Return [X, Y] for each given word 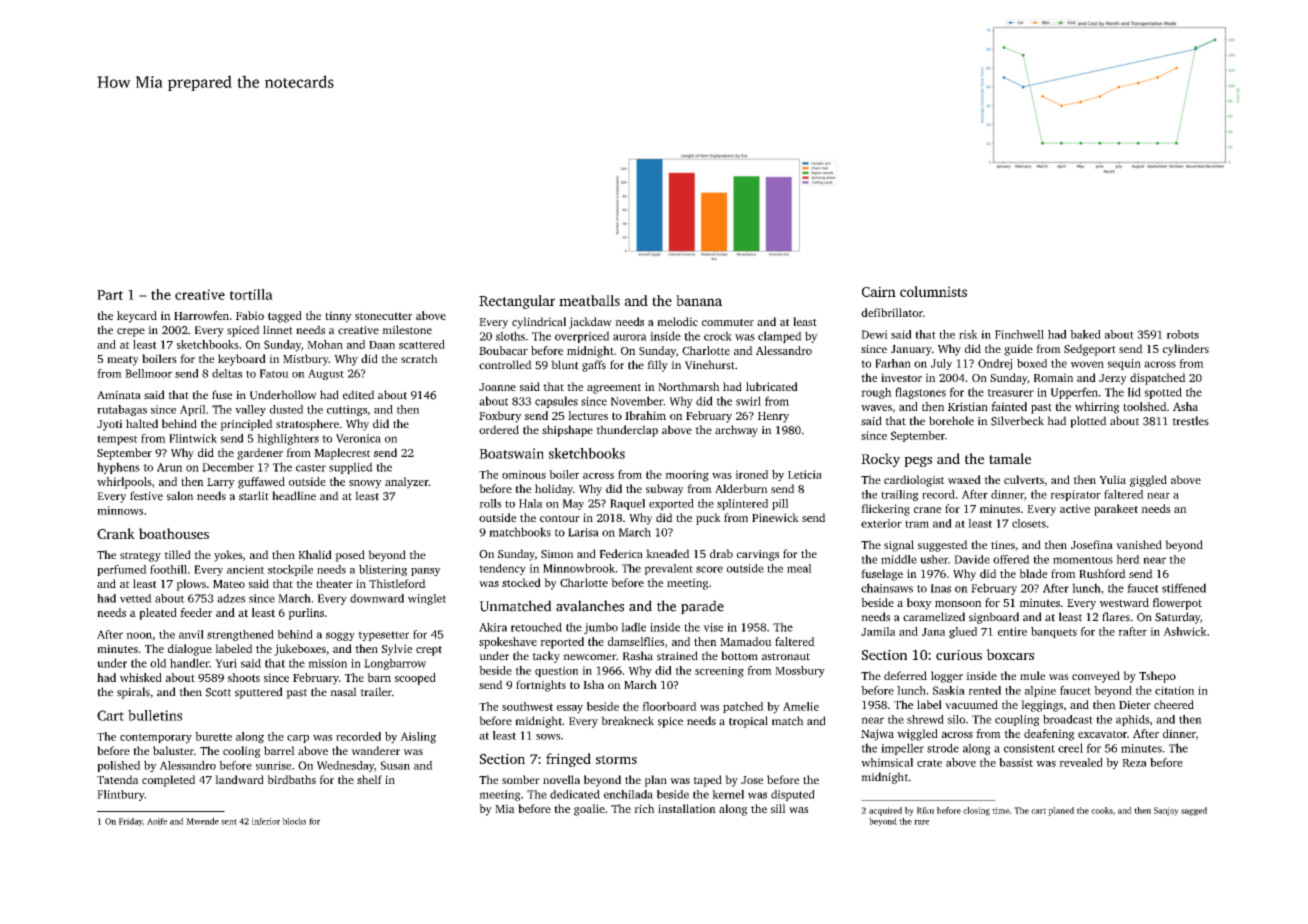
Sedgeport [1090, 350]
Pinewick [775, 517]
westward [1124, 602]
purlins [306, 614]
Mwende [202, 821]
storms [616, 759]
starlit [254, 496]
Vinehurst [710, 365]
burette [213, 736]
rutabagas [122, 410]
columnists [933, 291]
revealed [1081, 762]
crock [718, 336]
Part [110, 295]
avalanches [590, 606]
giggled [1148, 481]
